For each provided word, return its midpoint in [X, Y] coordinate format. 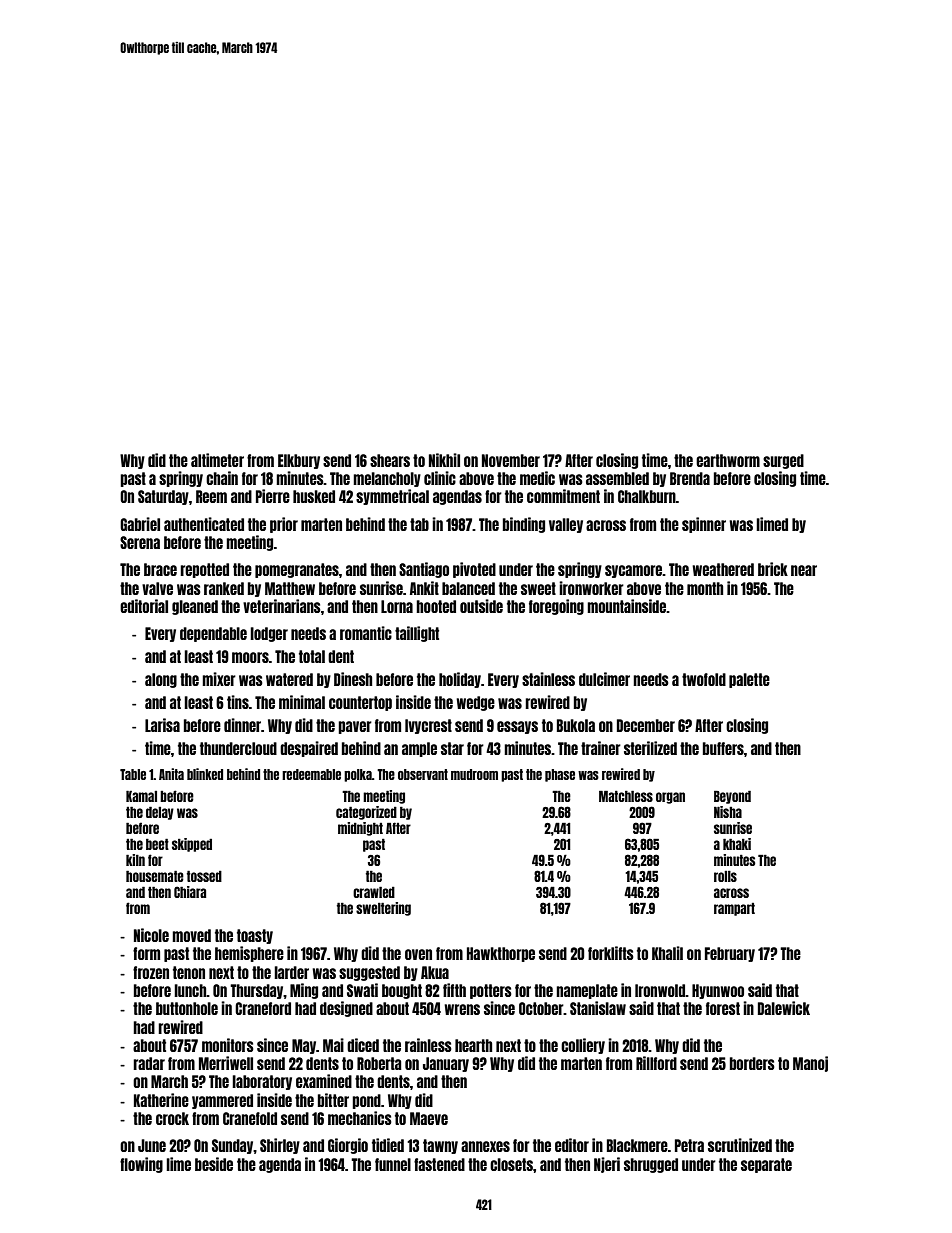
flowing [141, 1165]
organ [670, 798]
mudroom [474, 774]
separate [766, 1165]
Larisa [162, 725]
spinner [704, 525]
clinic [440, 478]
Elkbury [299, 461]
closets [511, 1164]
